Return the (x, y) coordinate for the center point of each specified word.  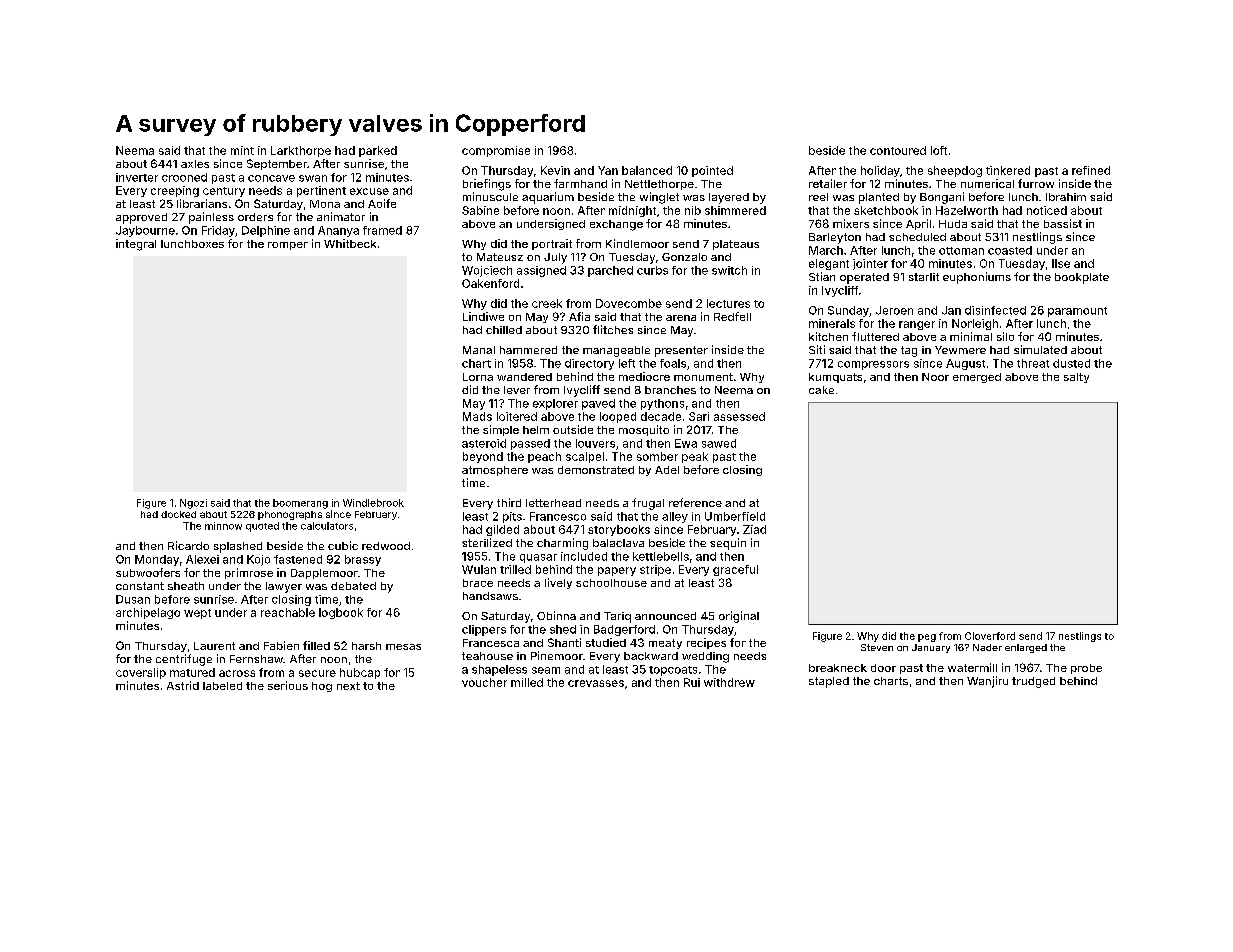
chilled (504, 330)
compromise (496, 151)
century (224, 192)
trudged (1033, 682)
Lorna (478, 377)
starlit (924, 277)
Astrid (183, 685)
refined (1091, 170)
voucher (484, 682)
